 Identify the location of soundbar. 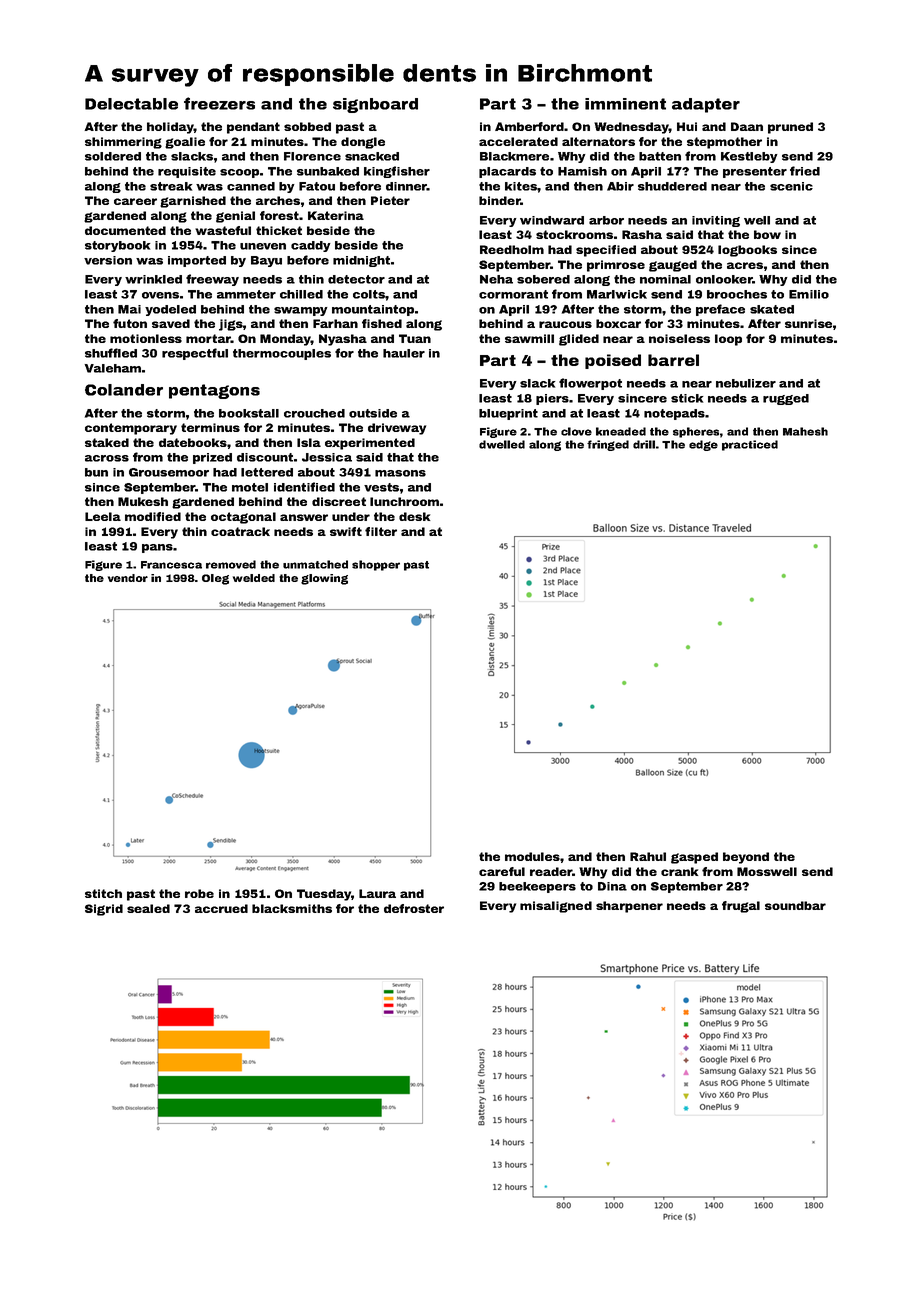
(795, 905).
